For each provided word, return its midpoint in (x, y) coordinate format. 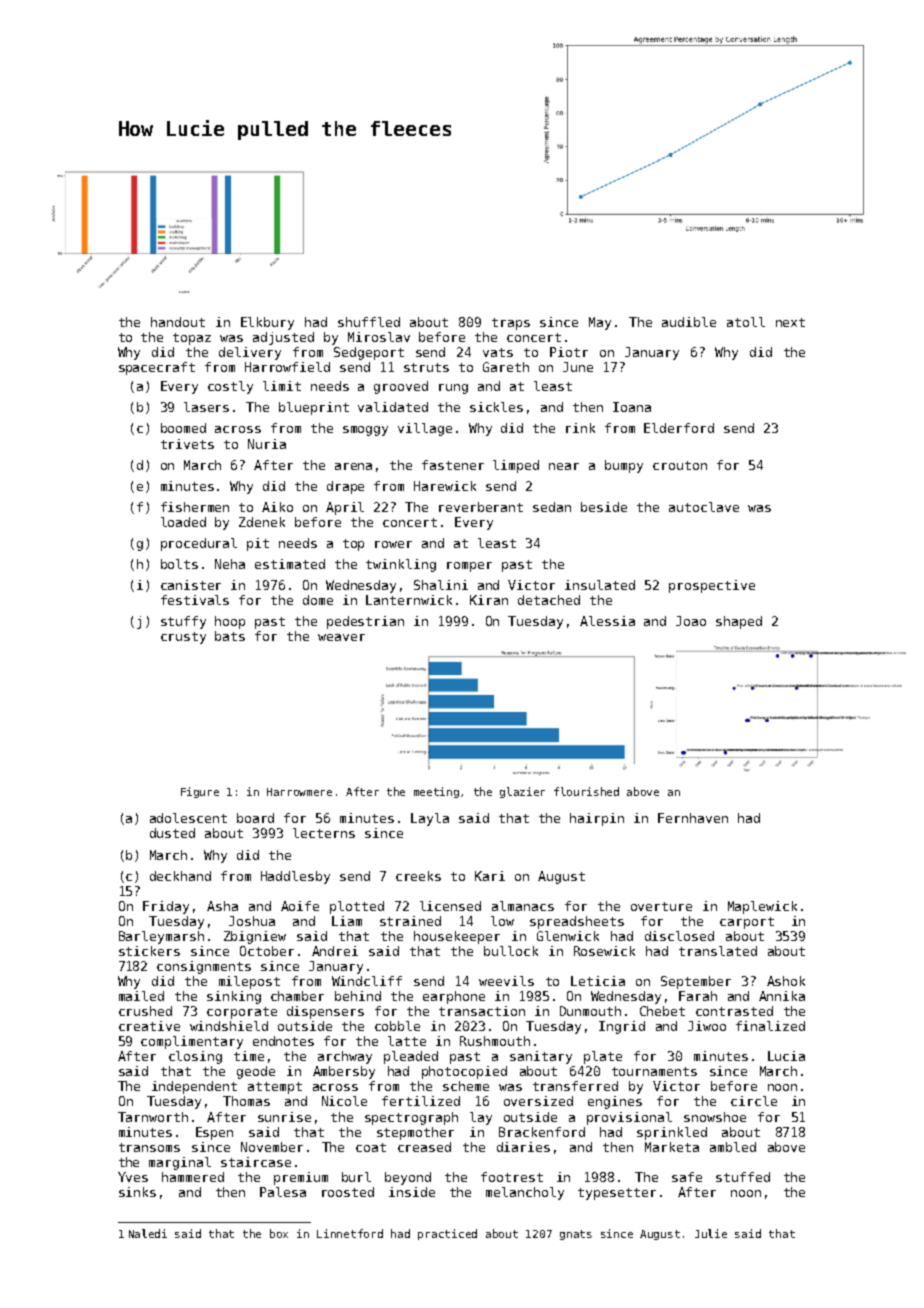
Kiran (489, 600)
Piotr (569, 352)
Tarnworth (153, 1117)
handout (178, 322)
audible (689, 322)
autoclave (704, 507)
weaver (341, 637)
